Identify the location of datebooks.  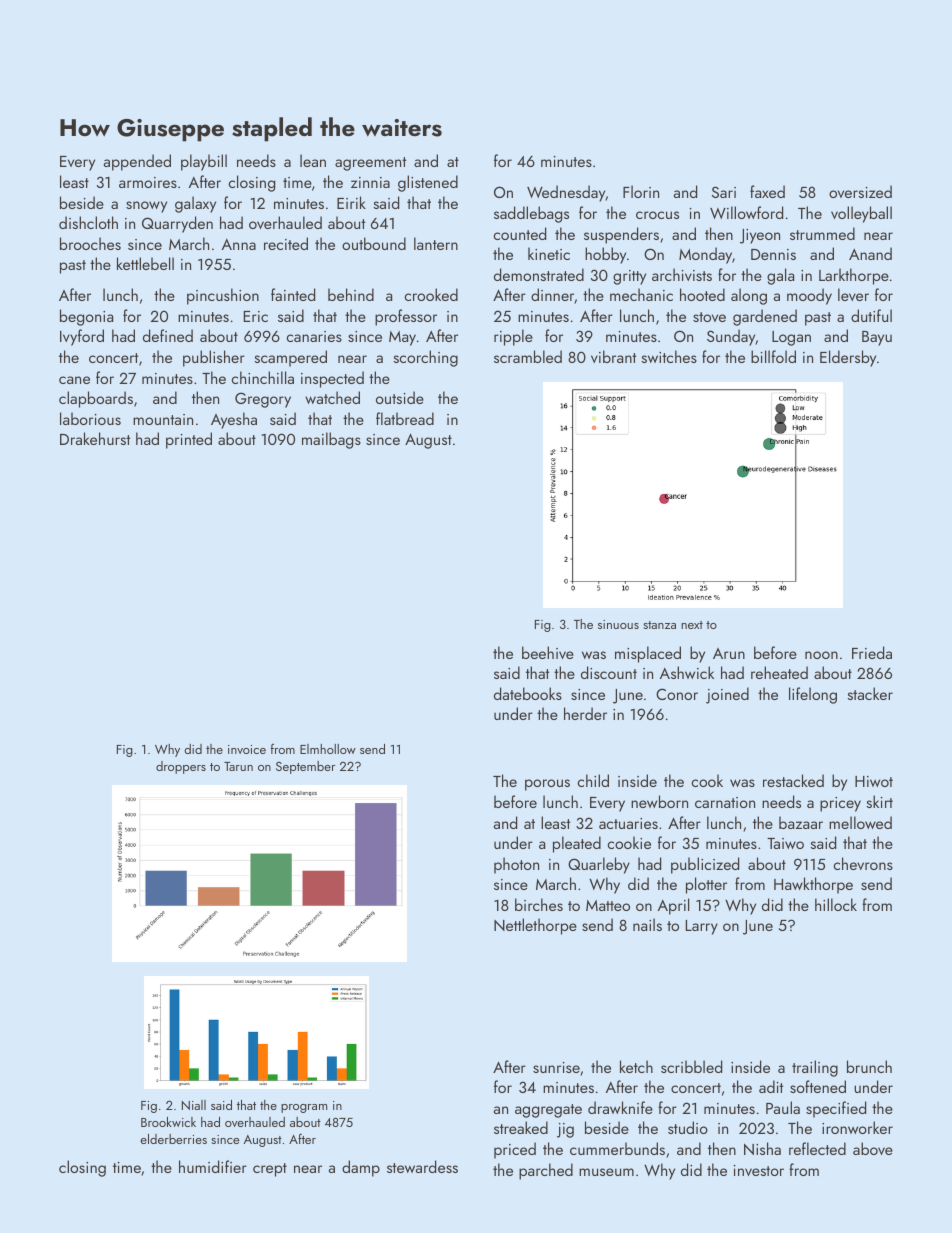
(528, 693).
